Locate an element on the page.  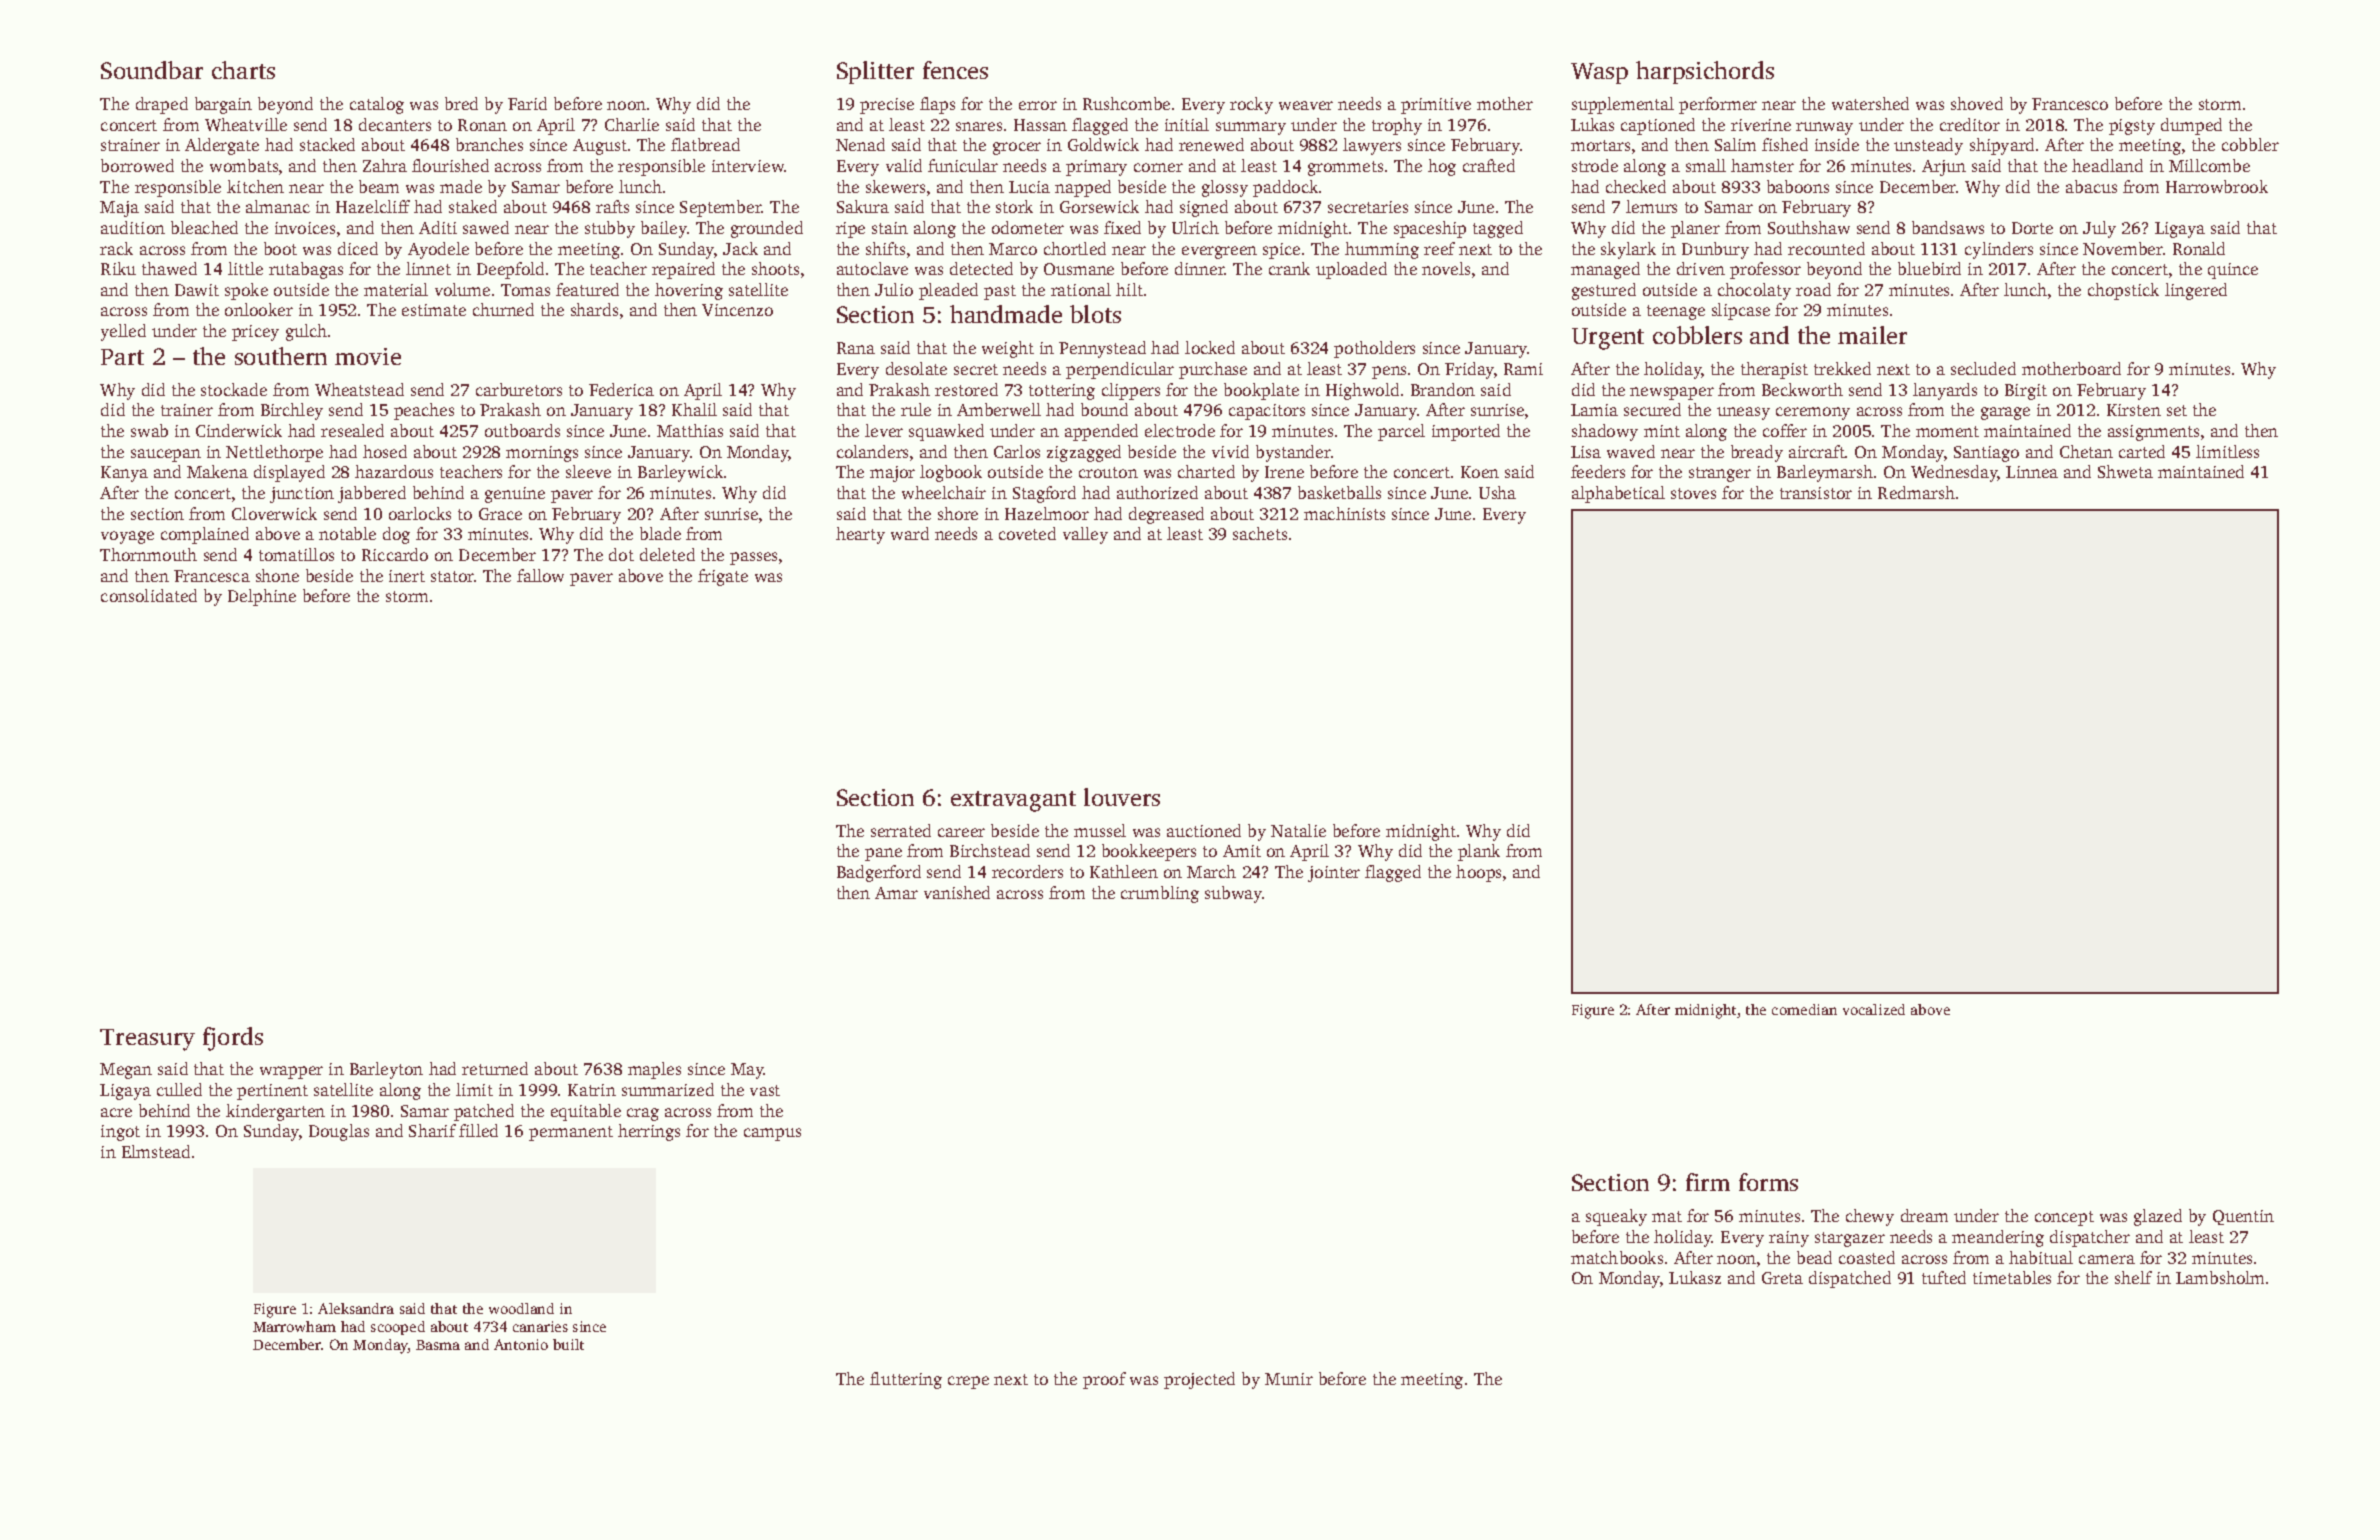
charts is located at coordinates (243, 70).
